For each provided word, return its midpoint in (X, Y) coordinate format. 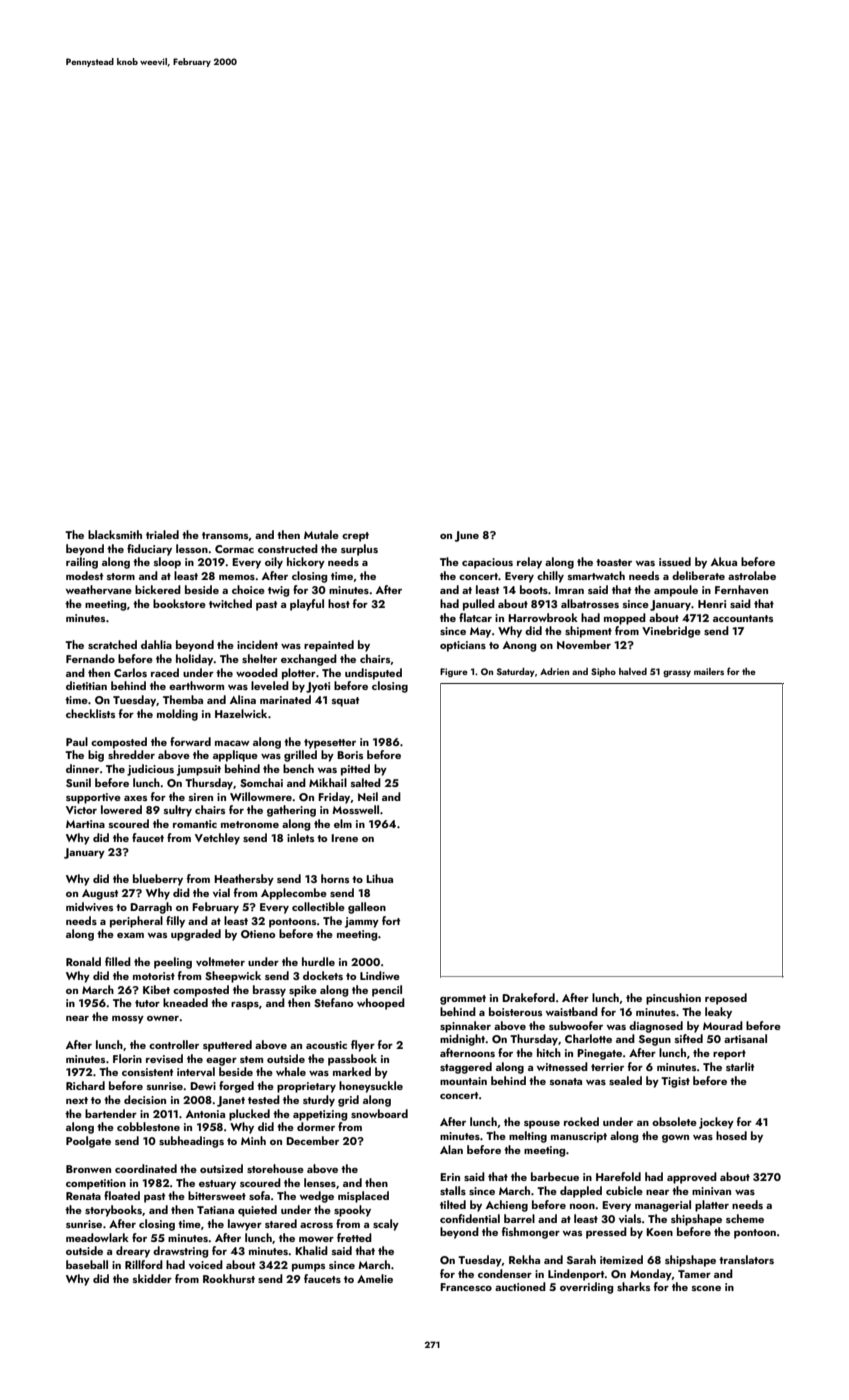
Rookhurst (229, 1278)
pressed (606, 1233)
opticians (463, 646)
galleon (367, 908)
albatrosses (590, 603)
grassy (677, 673)
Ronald (83, 961)
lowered (121, 809)
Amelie (375, 1278)
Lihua (379, 878)
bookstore (179, 603)
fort (391, 920)
